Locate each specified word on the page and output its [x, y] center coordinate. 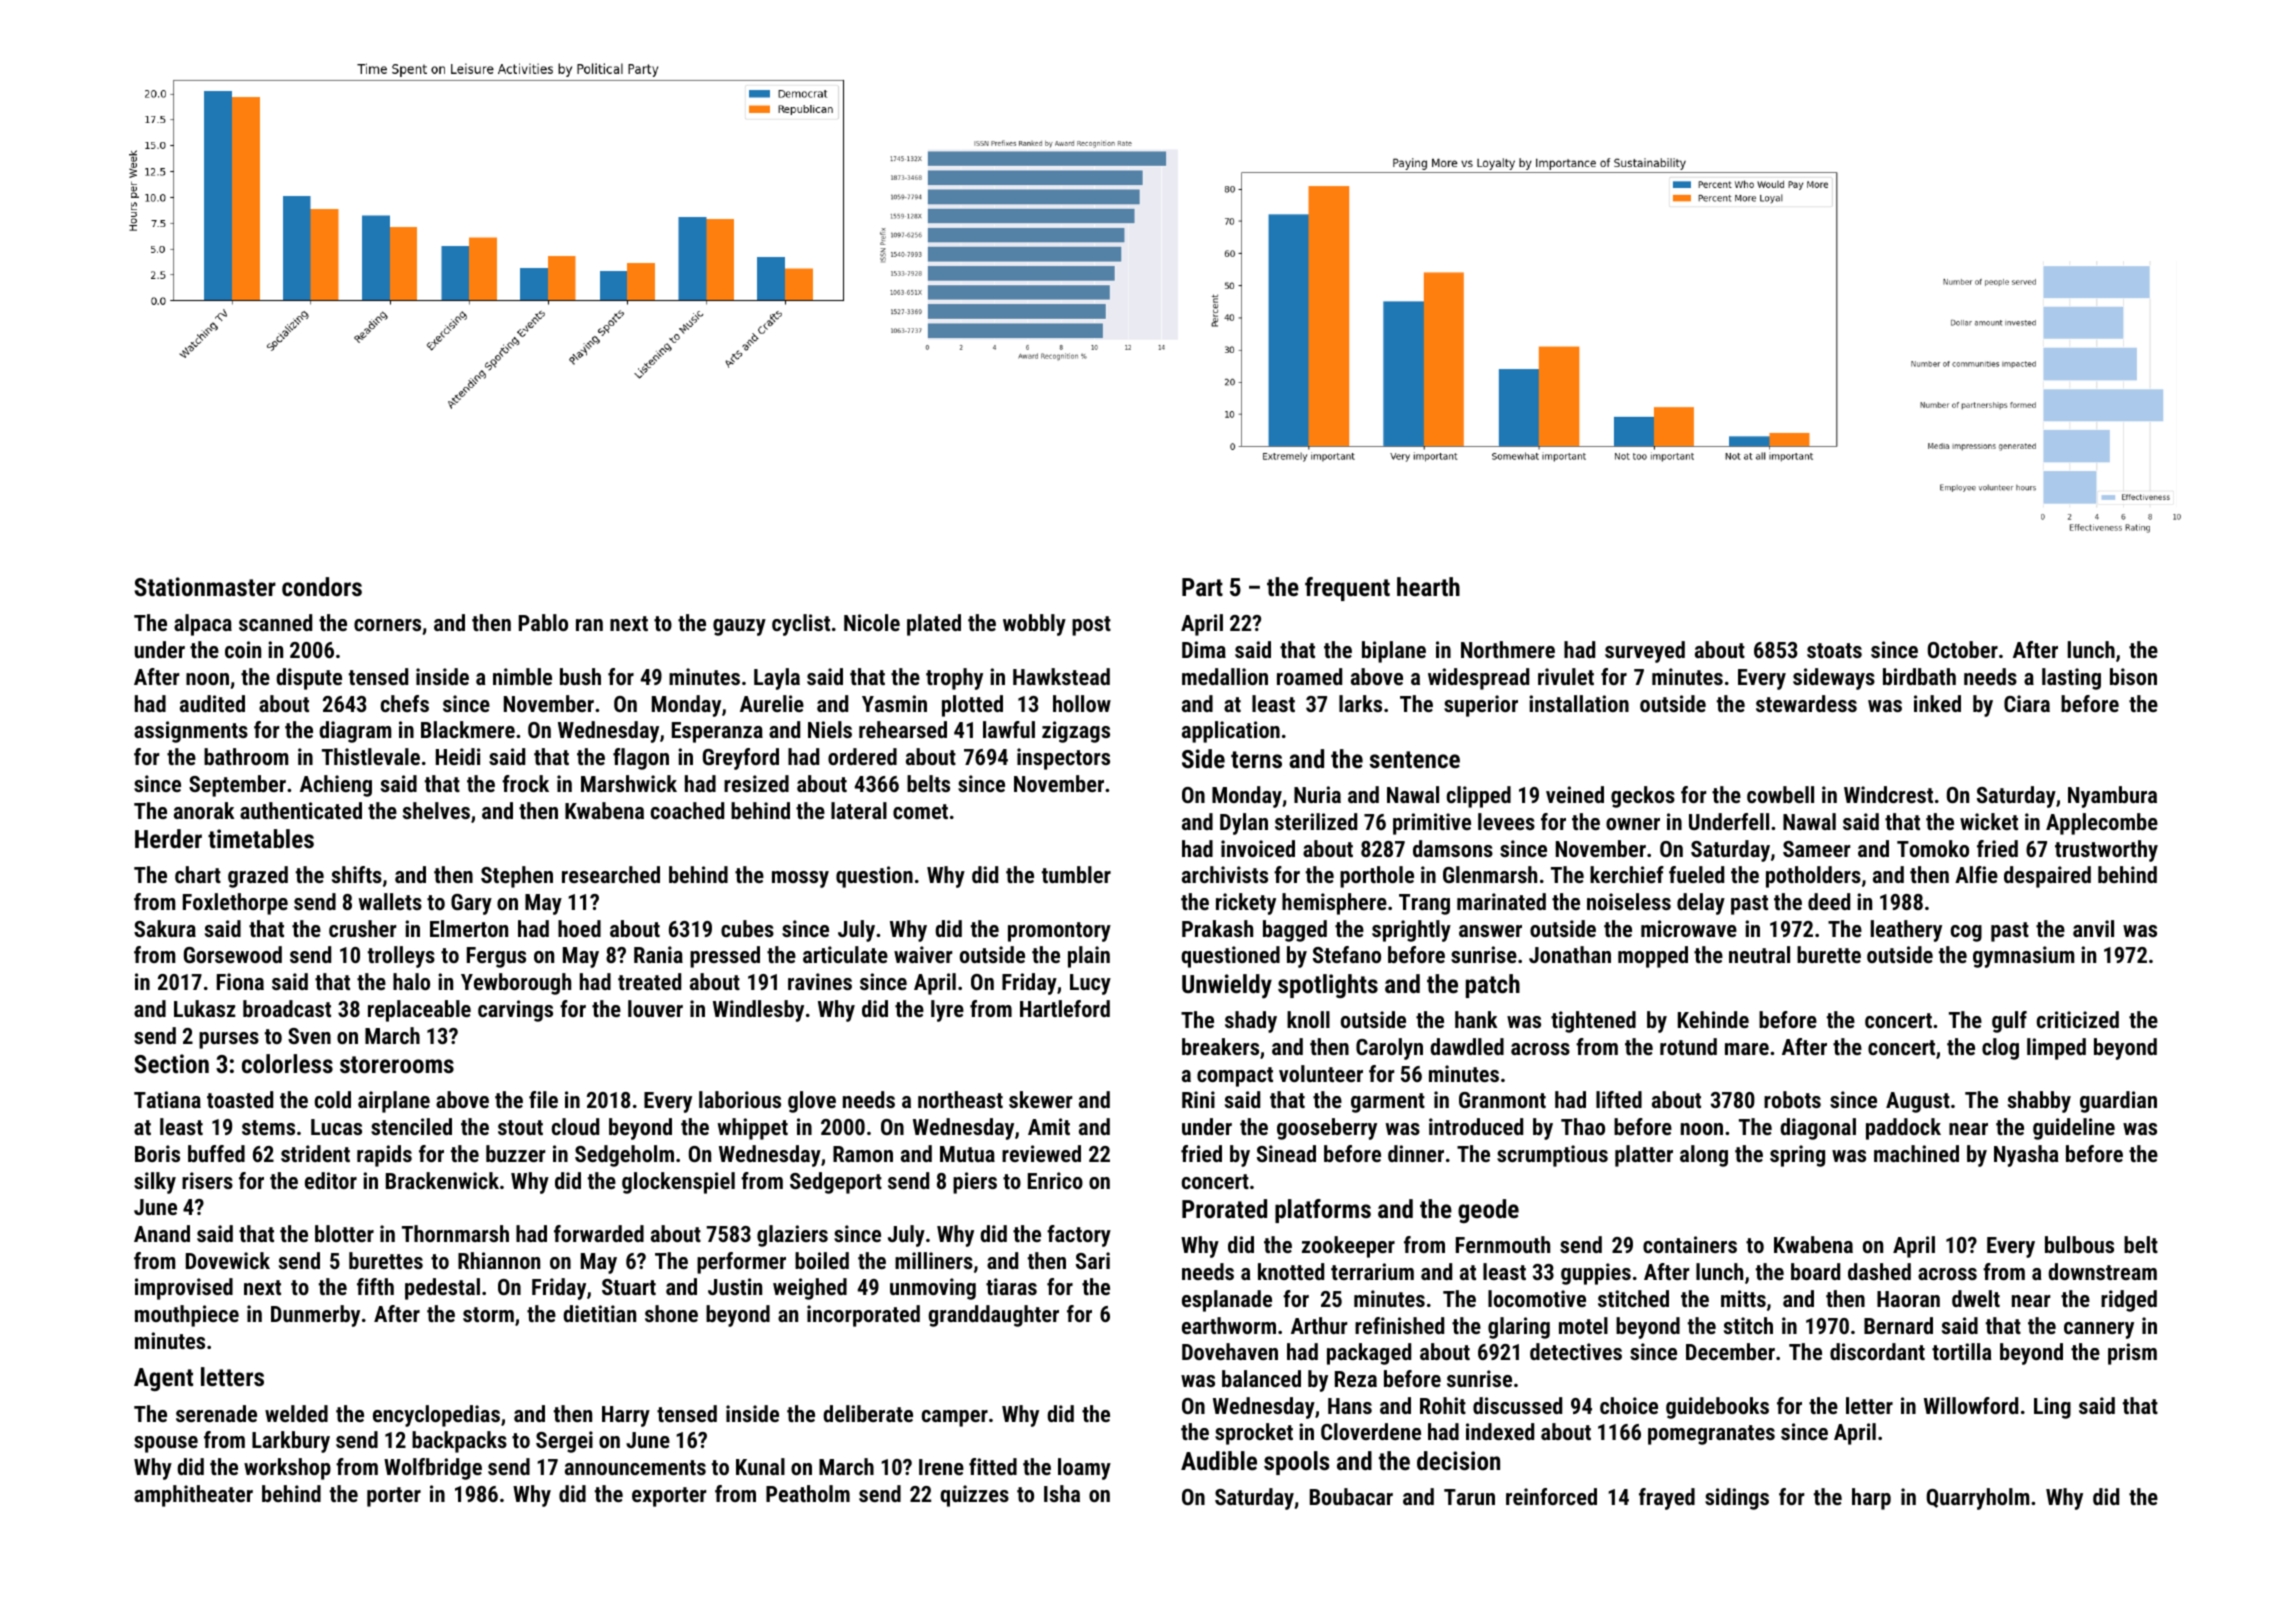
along [1704, 1156]
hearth [1428, 586]
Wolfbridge [433, 1469]
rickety [1246, 904]
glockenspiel [678, 1183]
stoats [1834, 650]
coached [687, 810]
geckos [1643, 797]
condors [322, 586]
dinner [1416, 1153]
